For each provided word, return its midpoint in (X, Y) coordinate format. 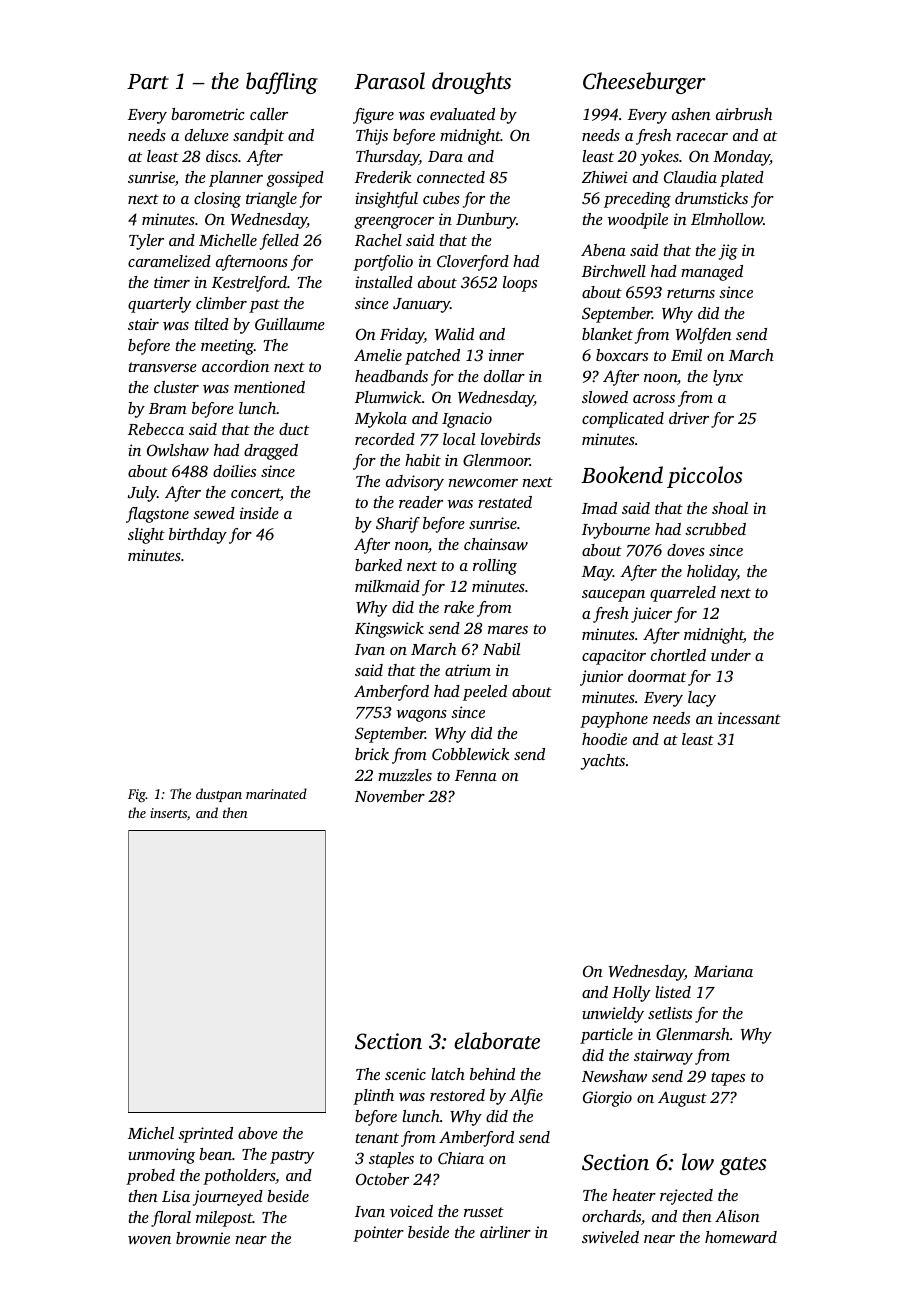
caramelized (169, 261)
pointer (378, 1234)
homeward (741, 1237)
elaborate (497, 1040)
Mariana (723, 971)
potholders (239, 1177)
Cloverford (473, 263)
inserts (168, 813)
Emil (686, 355)
